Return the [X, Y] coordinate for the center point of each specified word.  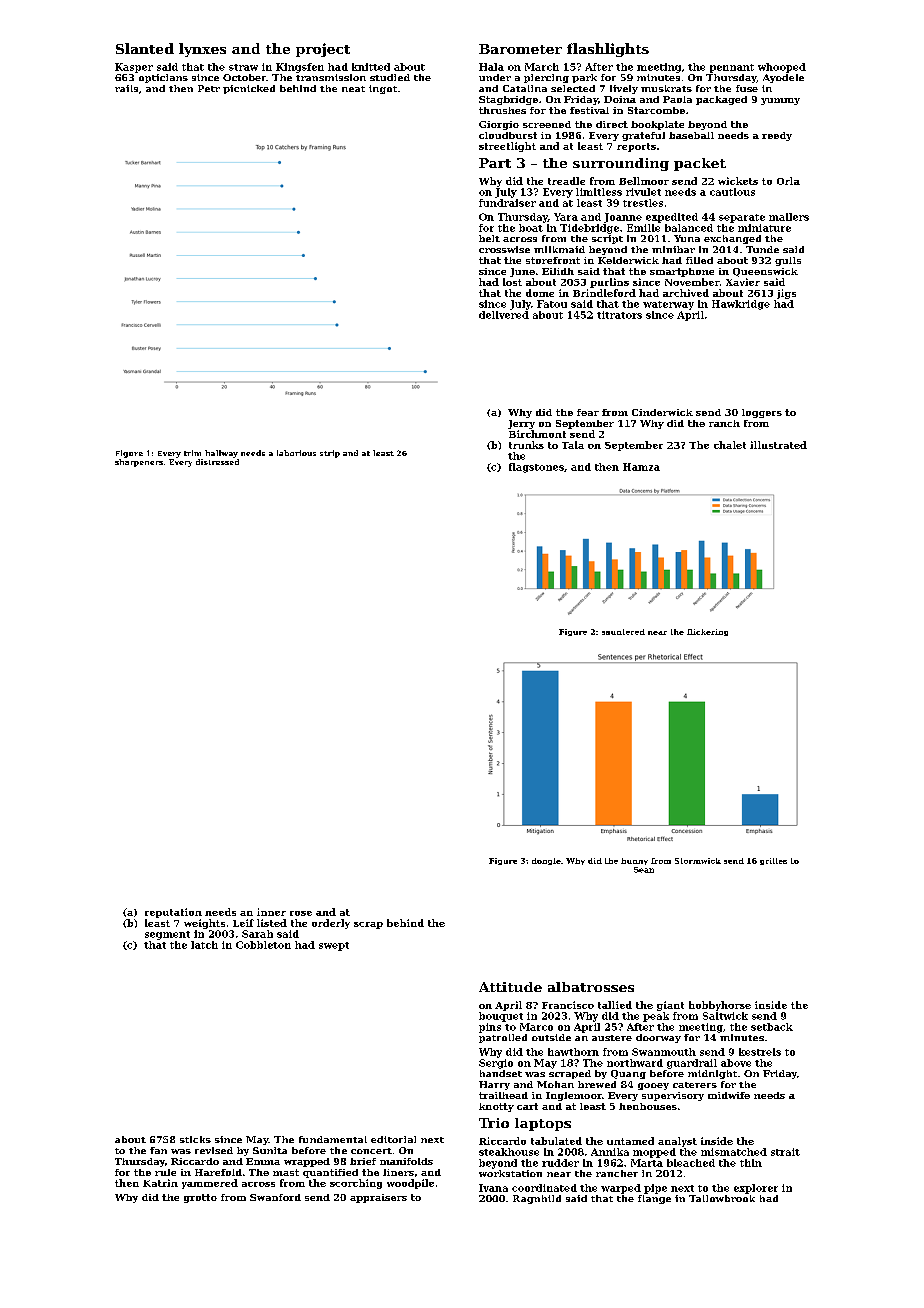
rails [126, 88]
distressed [217, 462]
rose [301, 913]
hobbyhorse [720, 1006]
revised [214, 1150]
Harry [494, 1085]
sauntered [623, 632]
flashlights [608, 50]
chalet [730, 445]
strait [785, 1152]
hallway [221, 454]
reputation [173, 913]
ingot [383, 89]
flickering [707, 632]
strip [330, 454]
